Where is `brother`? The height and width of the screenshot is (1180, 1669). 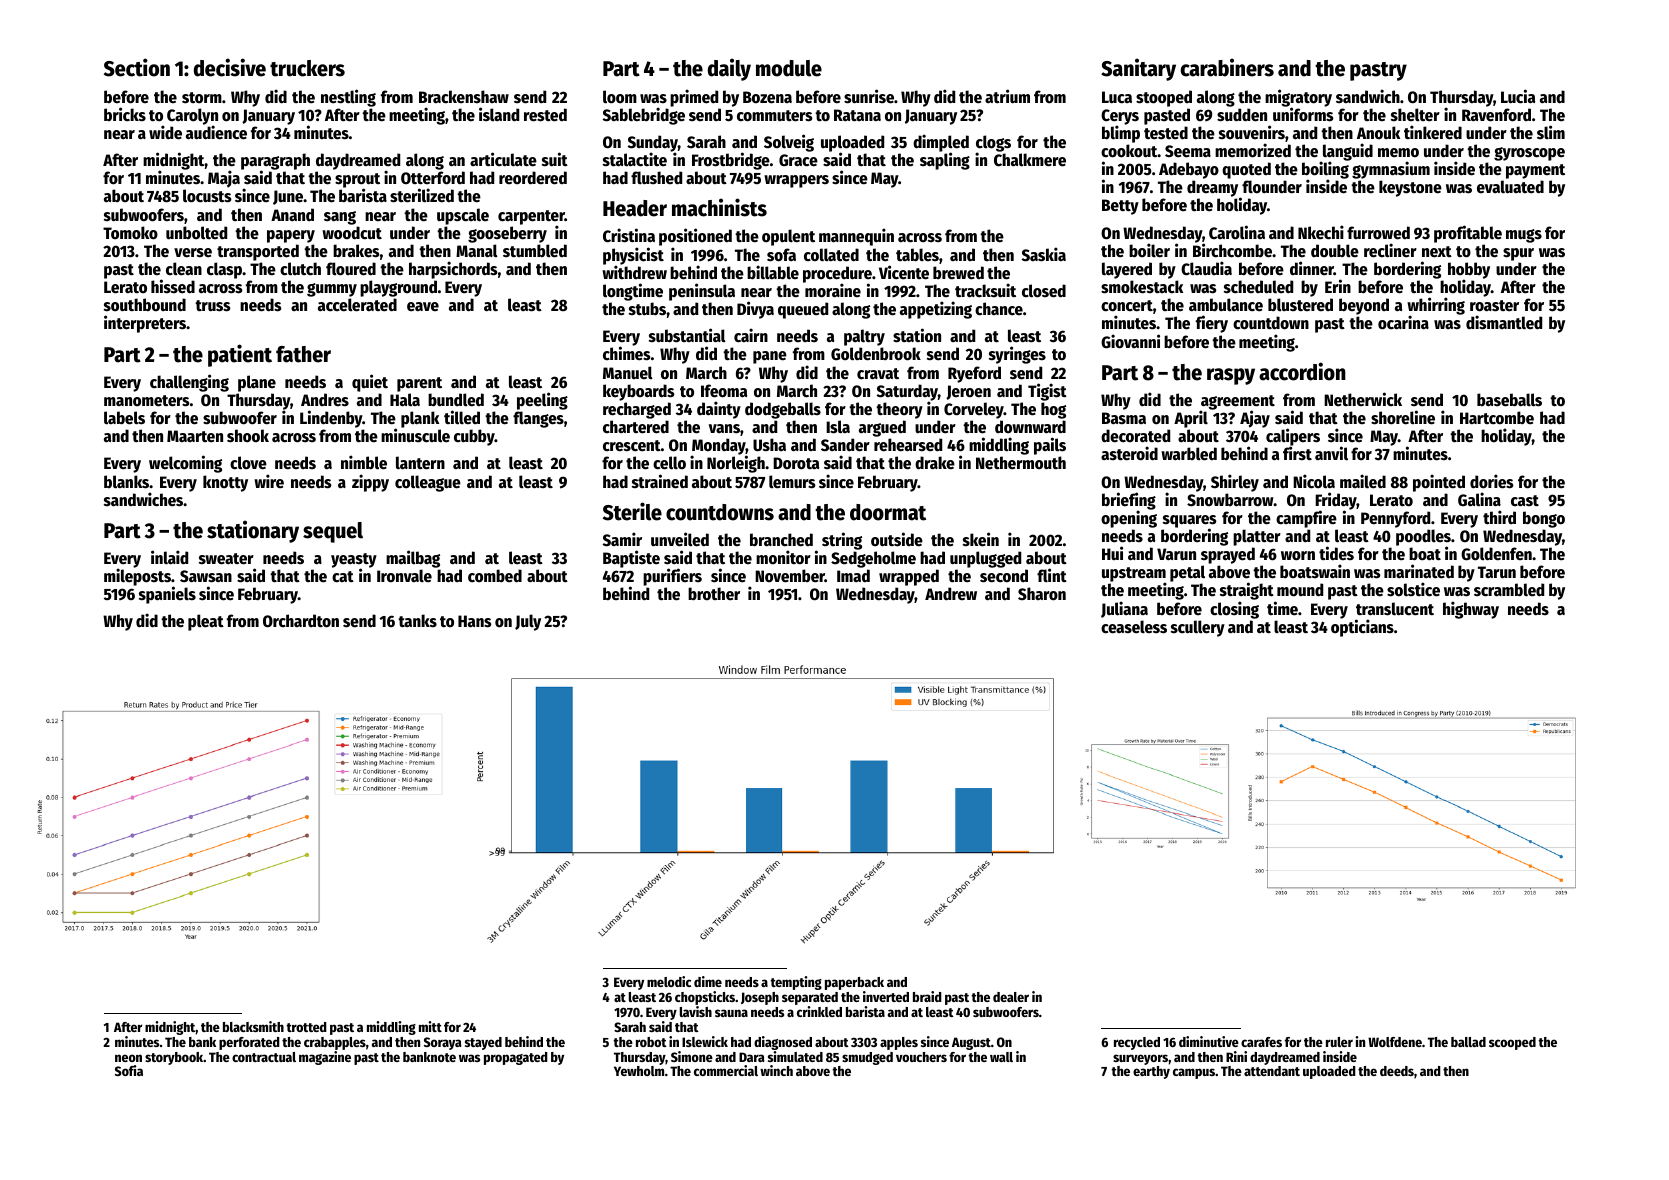
brother is located at coordinates (714, 594).
